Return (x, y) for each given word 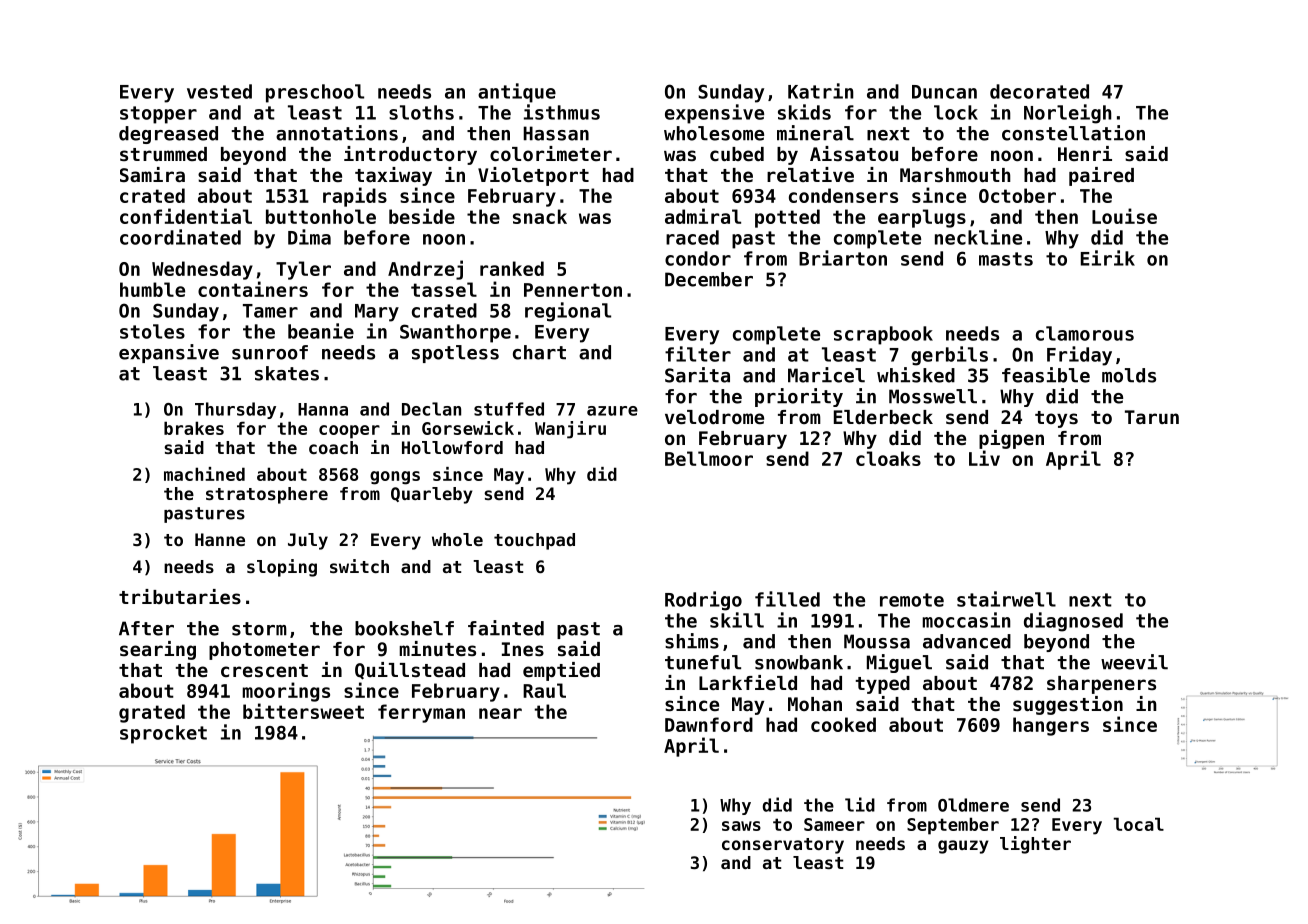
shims (692, 641)
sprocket (163, 734)
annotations (337, 133)
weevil (1134, 662)
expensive (714, 114)
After (146, 628)
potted (787, 218)
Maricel (826, 375)
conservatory (783, 846)
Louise (1124, 216)
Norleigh (1068, 114)
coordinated (180, 237)
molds (1129, 375)
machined (204, 474)
